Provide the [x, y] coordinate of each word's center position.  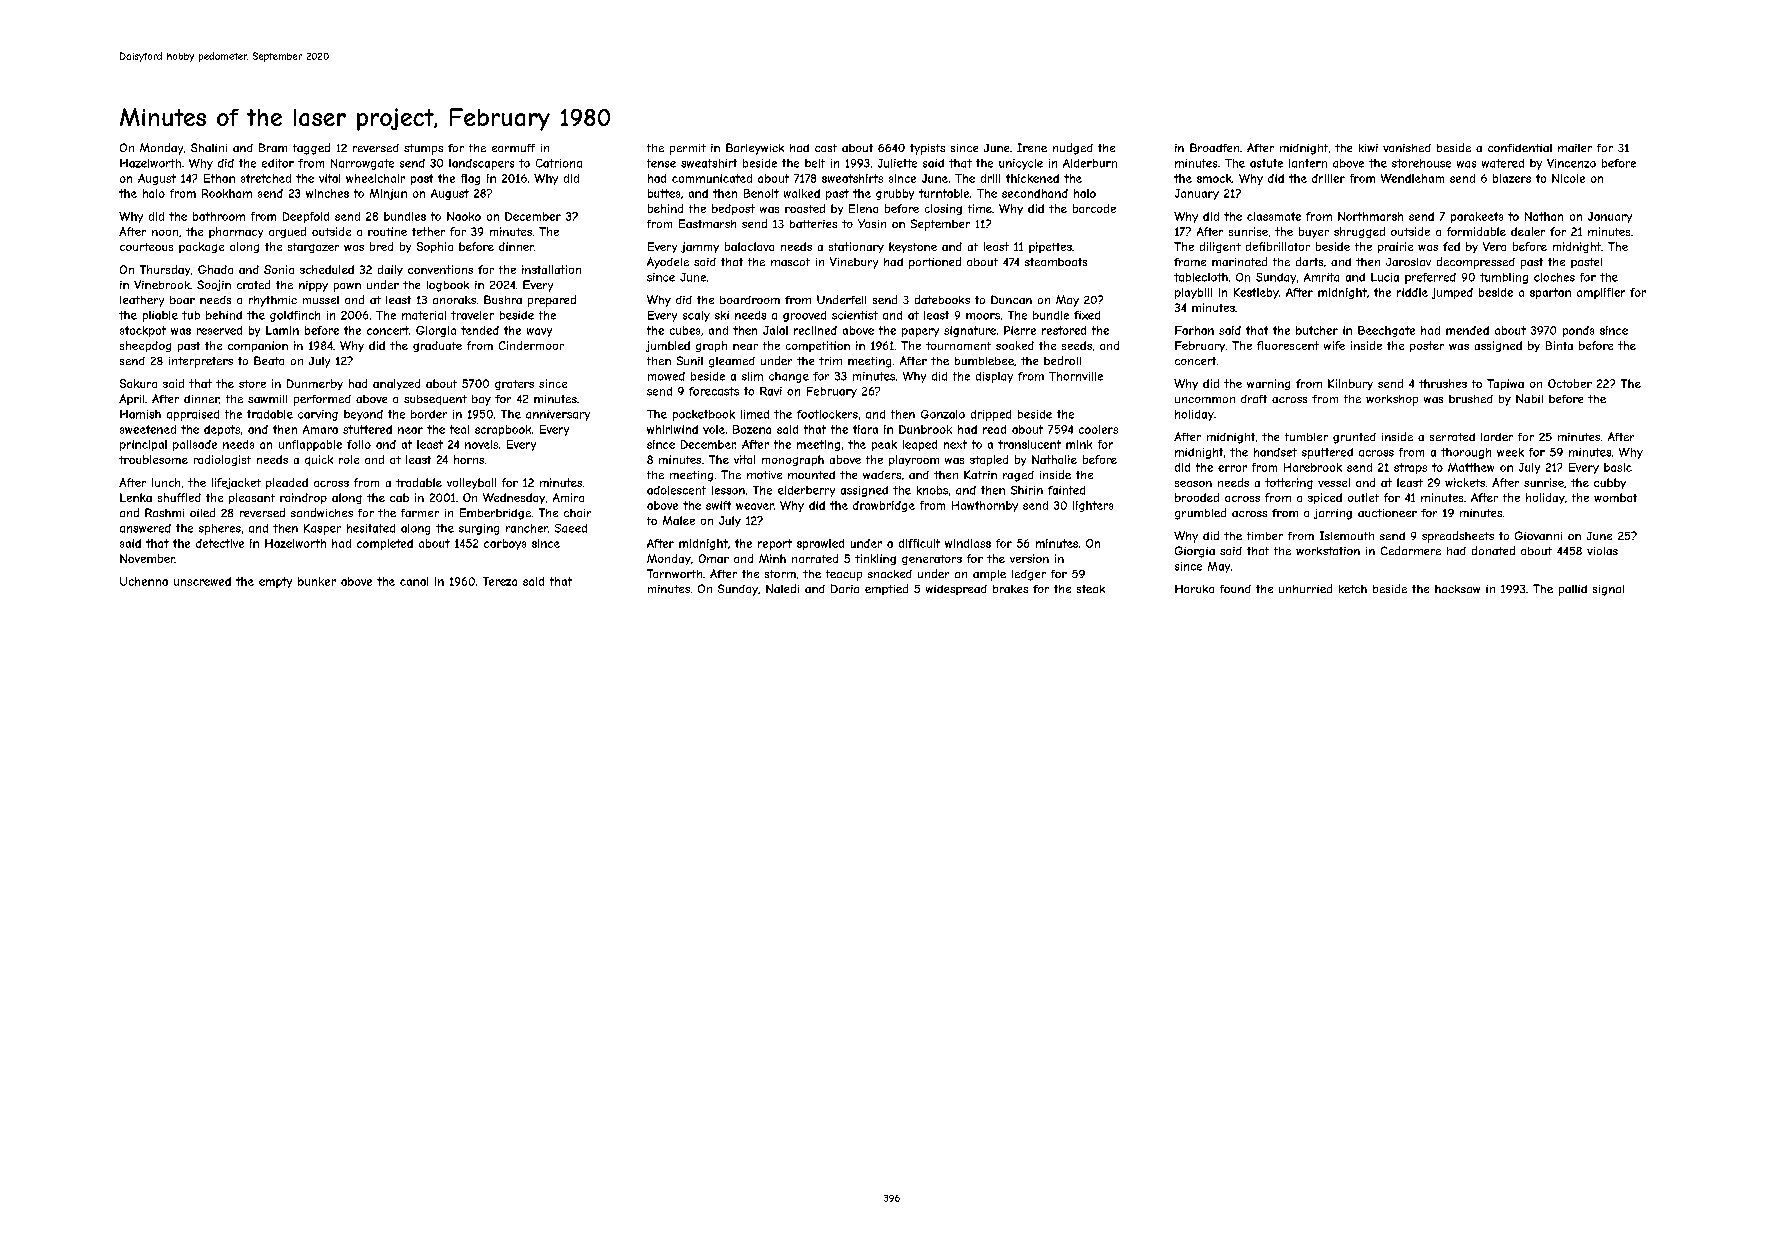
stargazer [313, 248]
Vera [1494, 246]
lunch [166, 482]
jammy [700, 247]
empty [275, 582]
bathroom [219, 216]
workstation [1328, 551]
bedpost [733, 209]
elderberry [806, 491]
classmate [1274, 216]
